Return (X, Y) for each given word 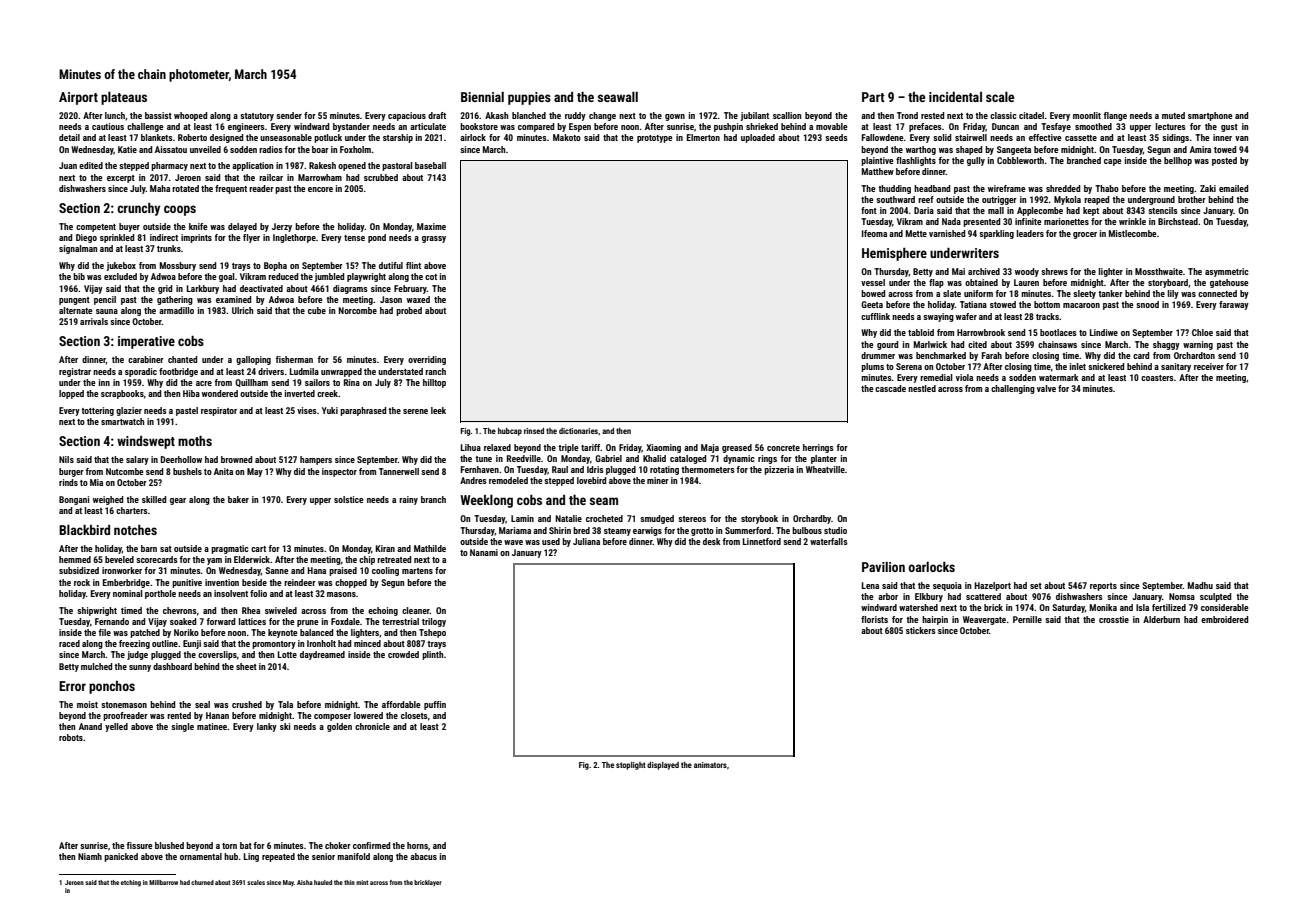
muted (1173, 115)
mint (362, 882)
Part (873, 97)
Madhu (1200, 585)
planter (824, 459)
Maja (710, 448)
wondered (220, 393)
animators (710, 765)
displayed (663, 766)
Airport (78, 98)
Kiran (385, 548)
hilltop (434, 383)
